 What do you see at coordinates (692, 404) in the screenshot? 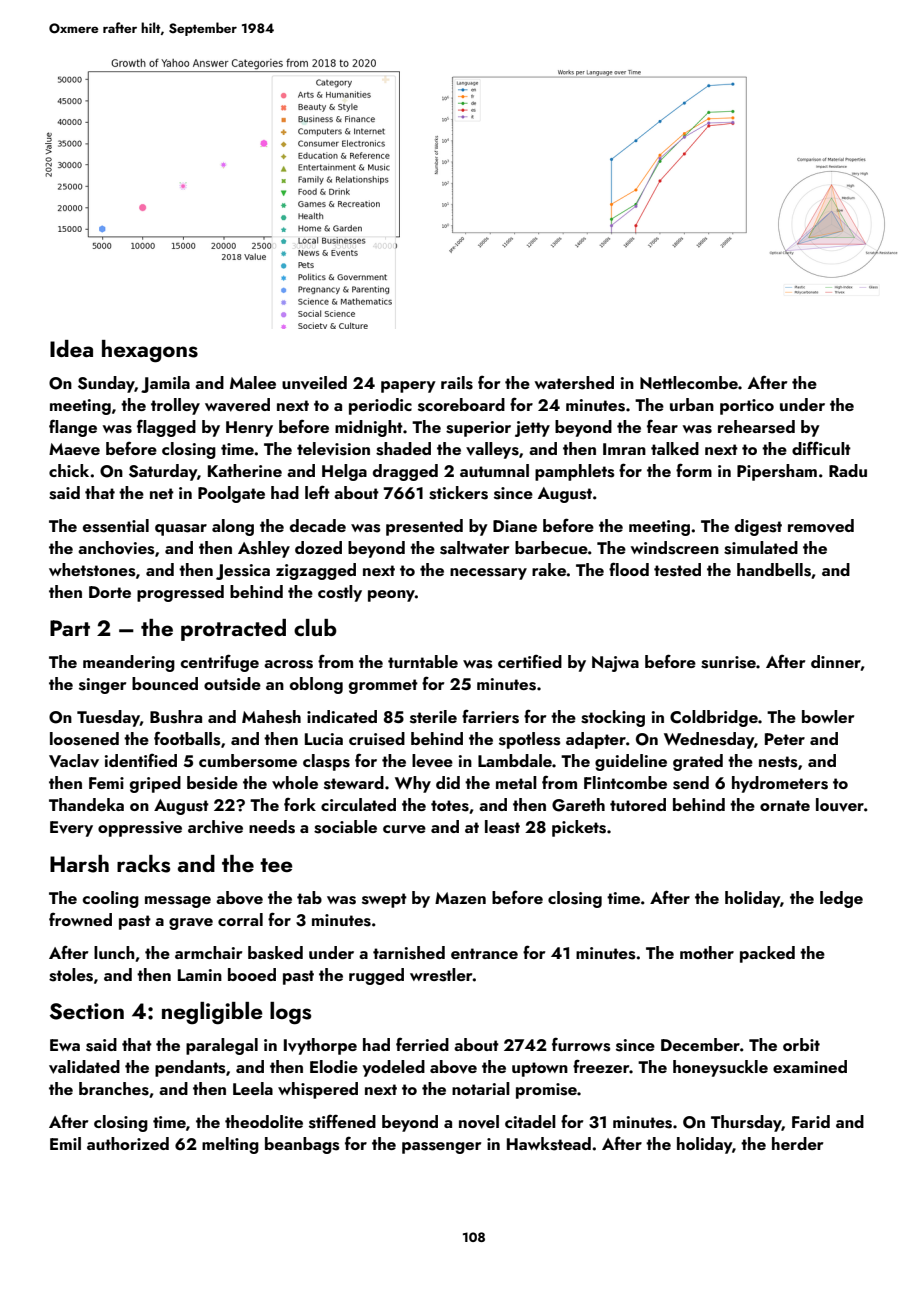
I see `urban` at bounding box center [692, 404].
